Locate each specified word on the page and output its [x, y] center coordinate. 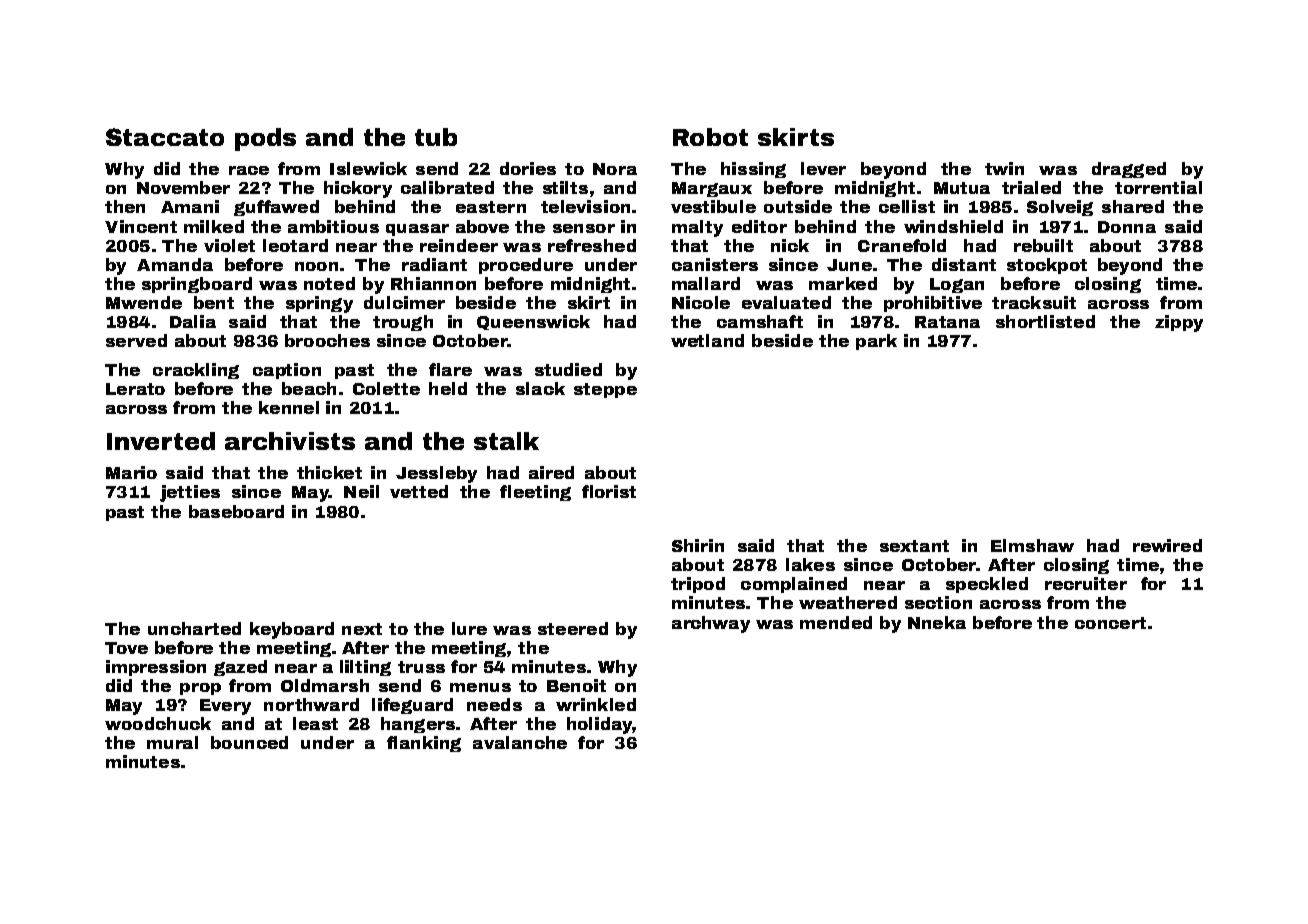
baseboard [236, 511]
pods [265, 139]
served [136, 340]
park [876, 342]
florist [609, 491]
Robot [710, 137]
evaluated [786, 302]
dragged [1129, 170]
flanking [424, 744]
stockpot [1047, 266]
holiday [600, 725]
